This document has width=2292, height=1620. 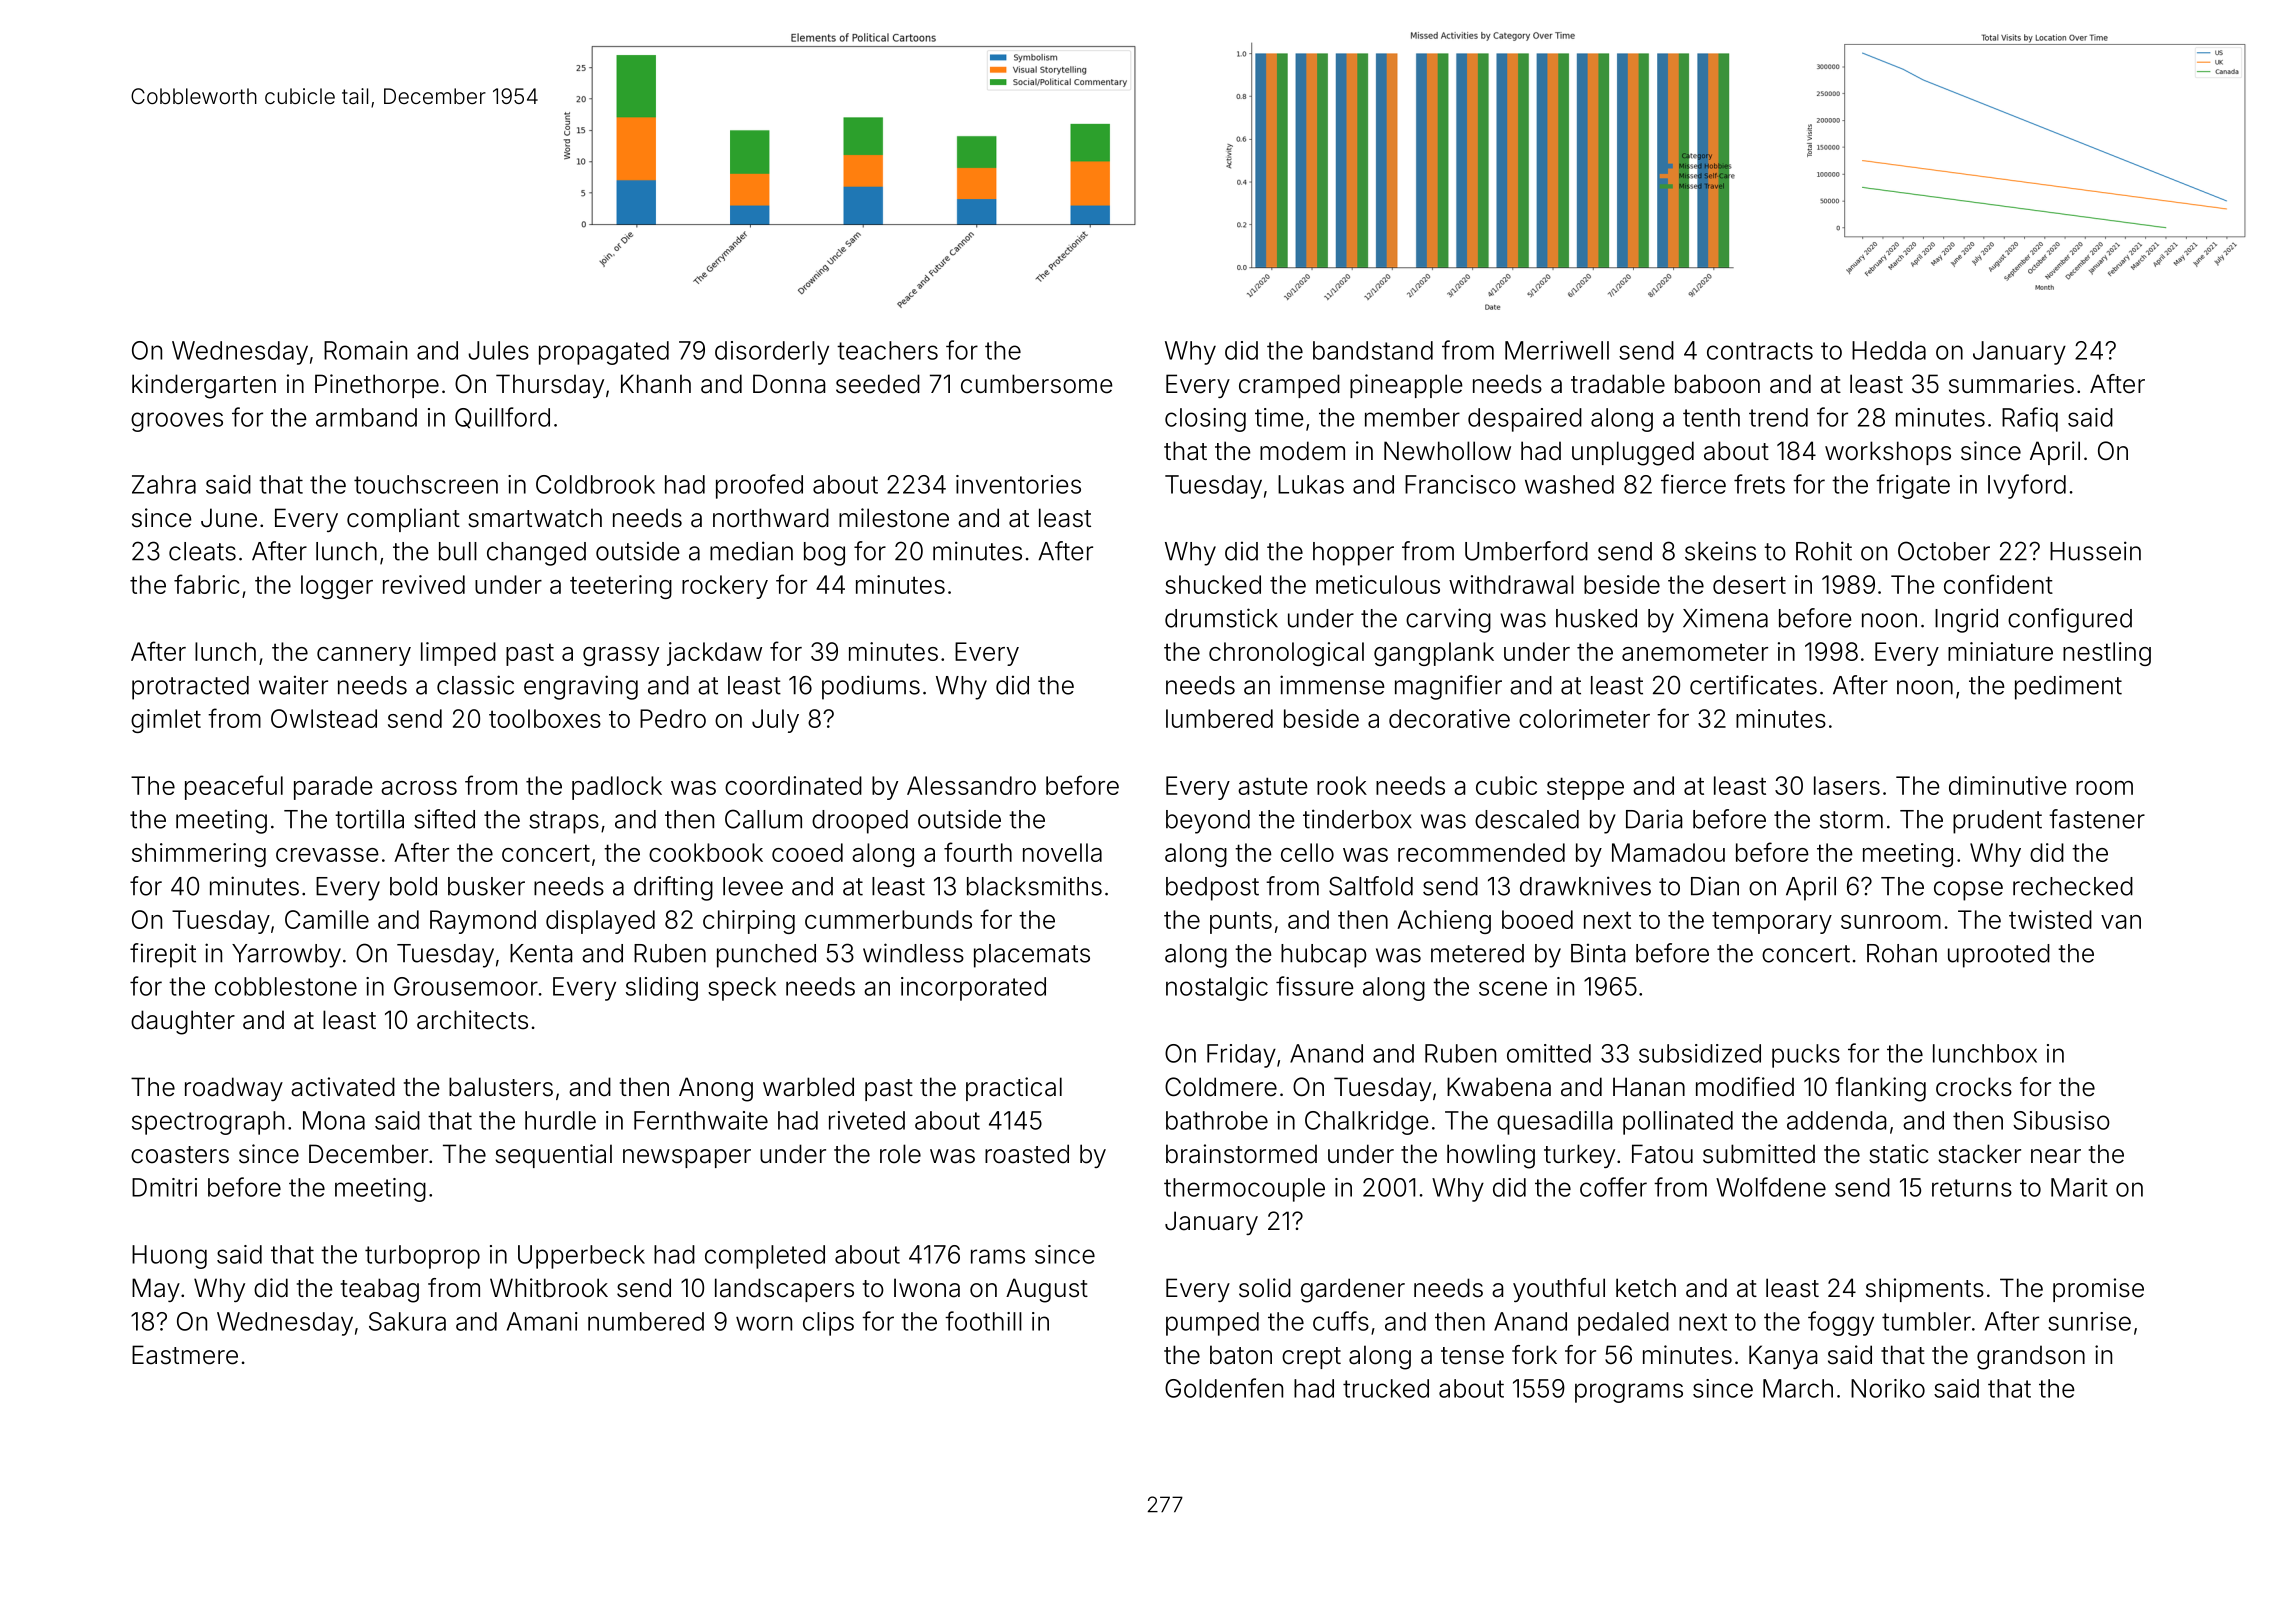 What do you see at coordinates (1224, 1388) in the document?
I see `Goldenfen` at bounding box center [1224, 1388].
